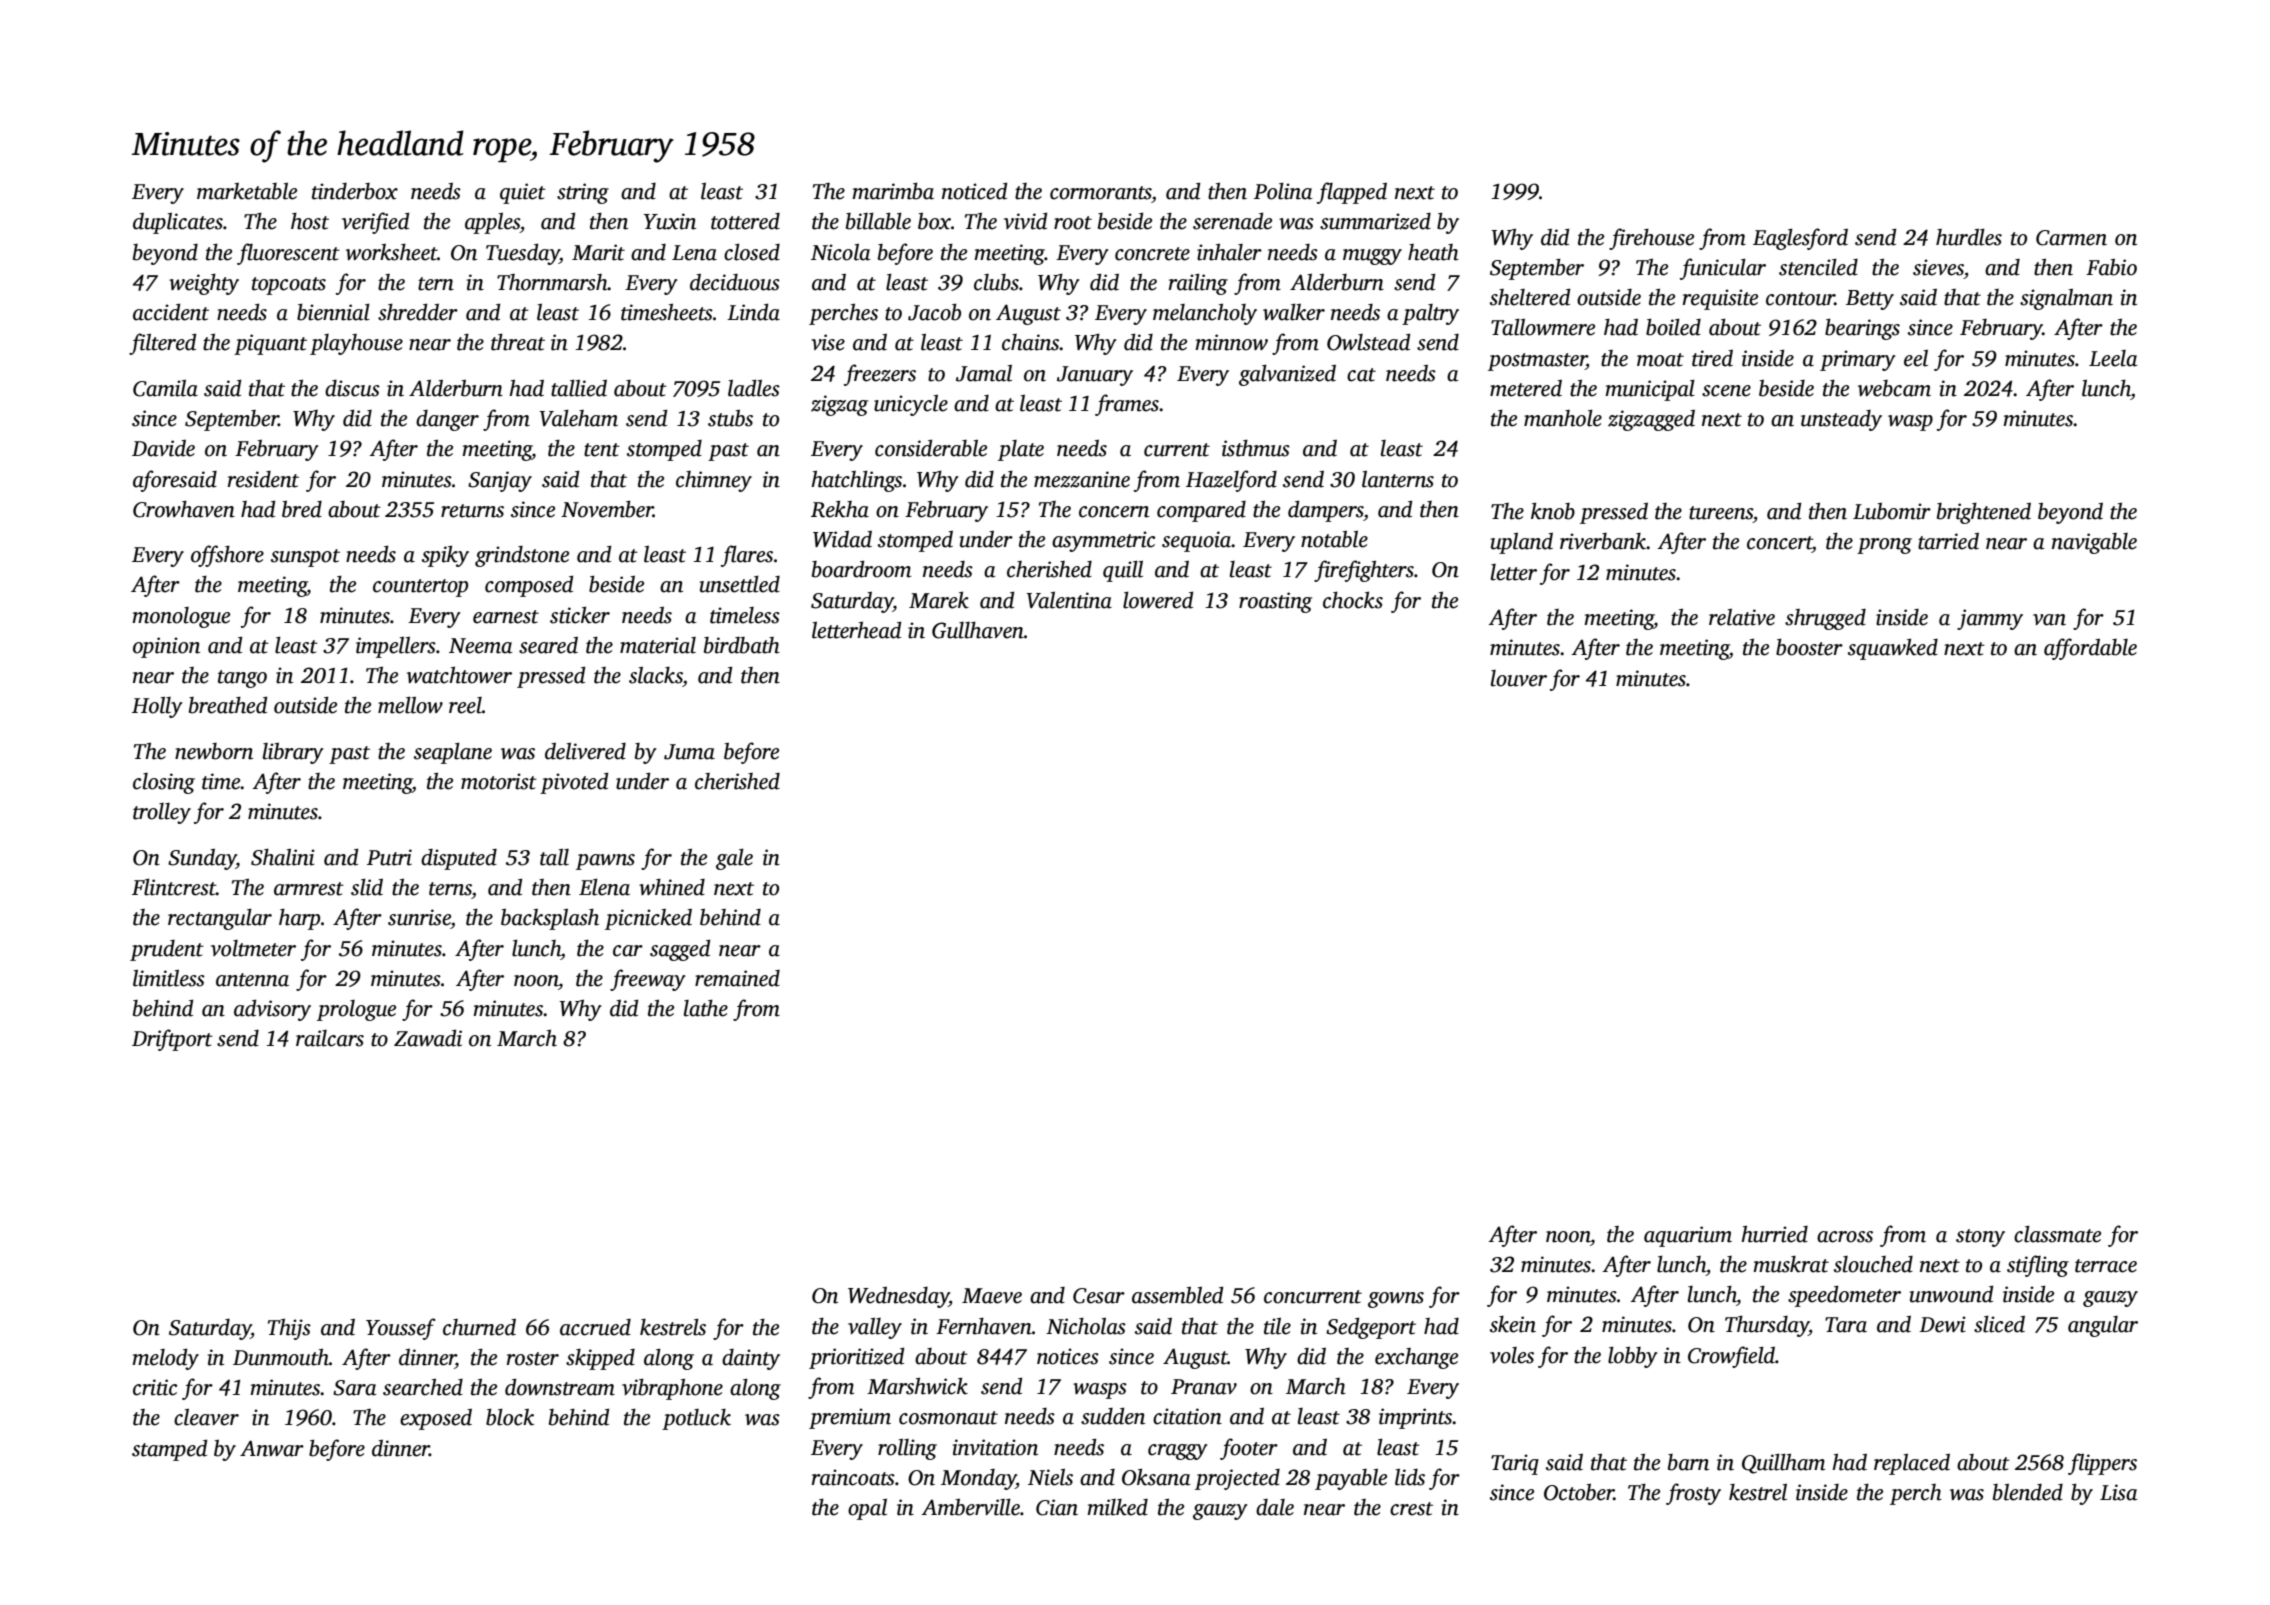 The width and height of the screenshot is (2270, 1605). Describe the element at coordinates (1283, 191) in the screenshot. I see `Polina` at that location.
